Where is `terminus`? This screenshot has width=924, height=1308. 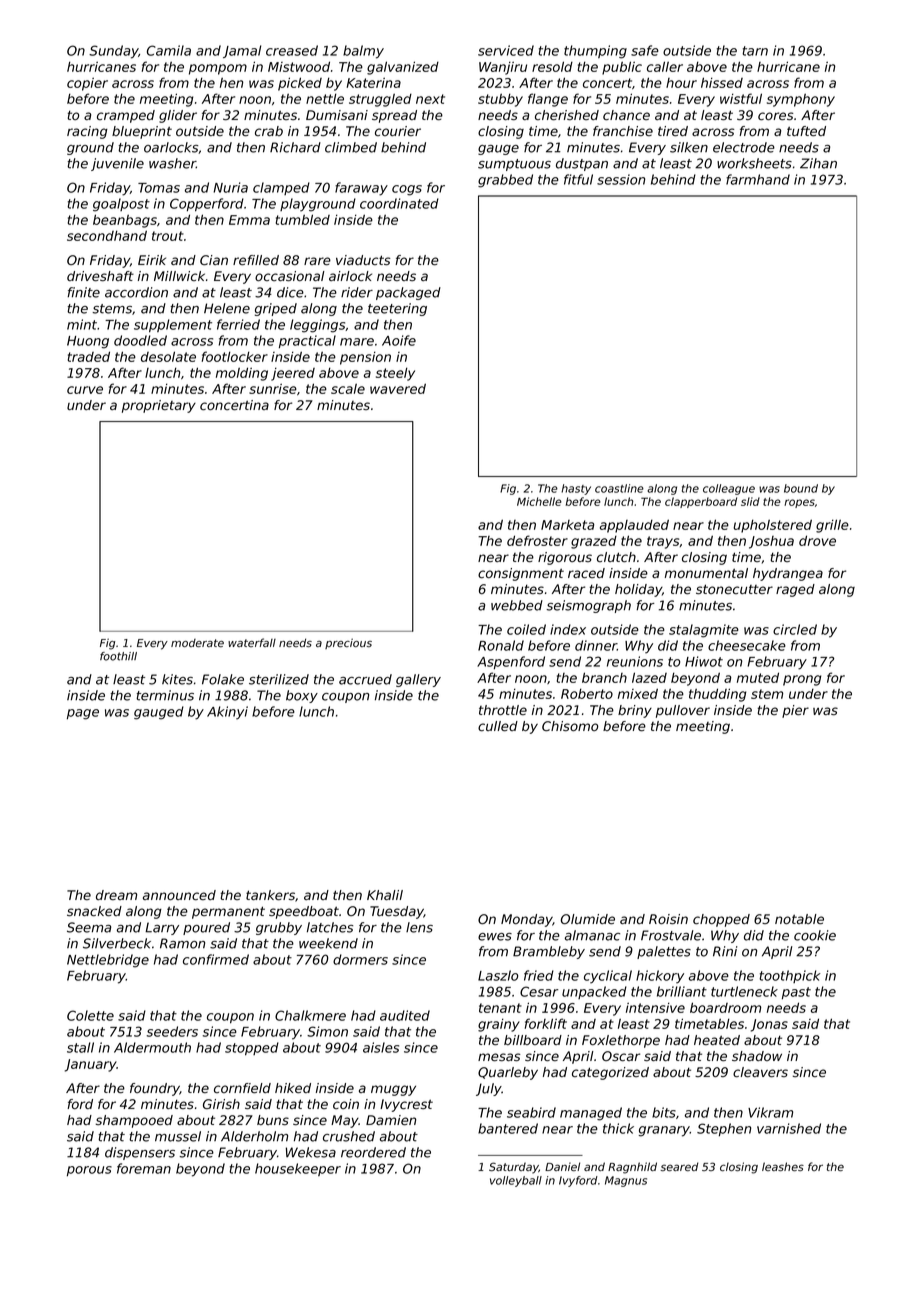
terminus is located at coordinates (165, 695).
